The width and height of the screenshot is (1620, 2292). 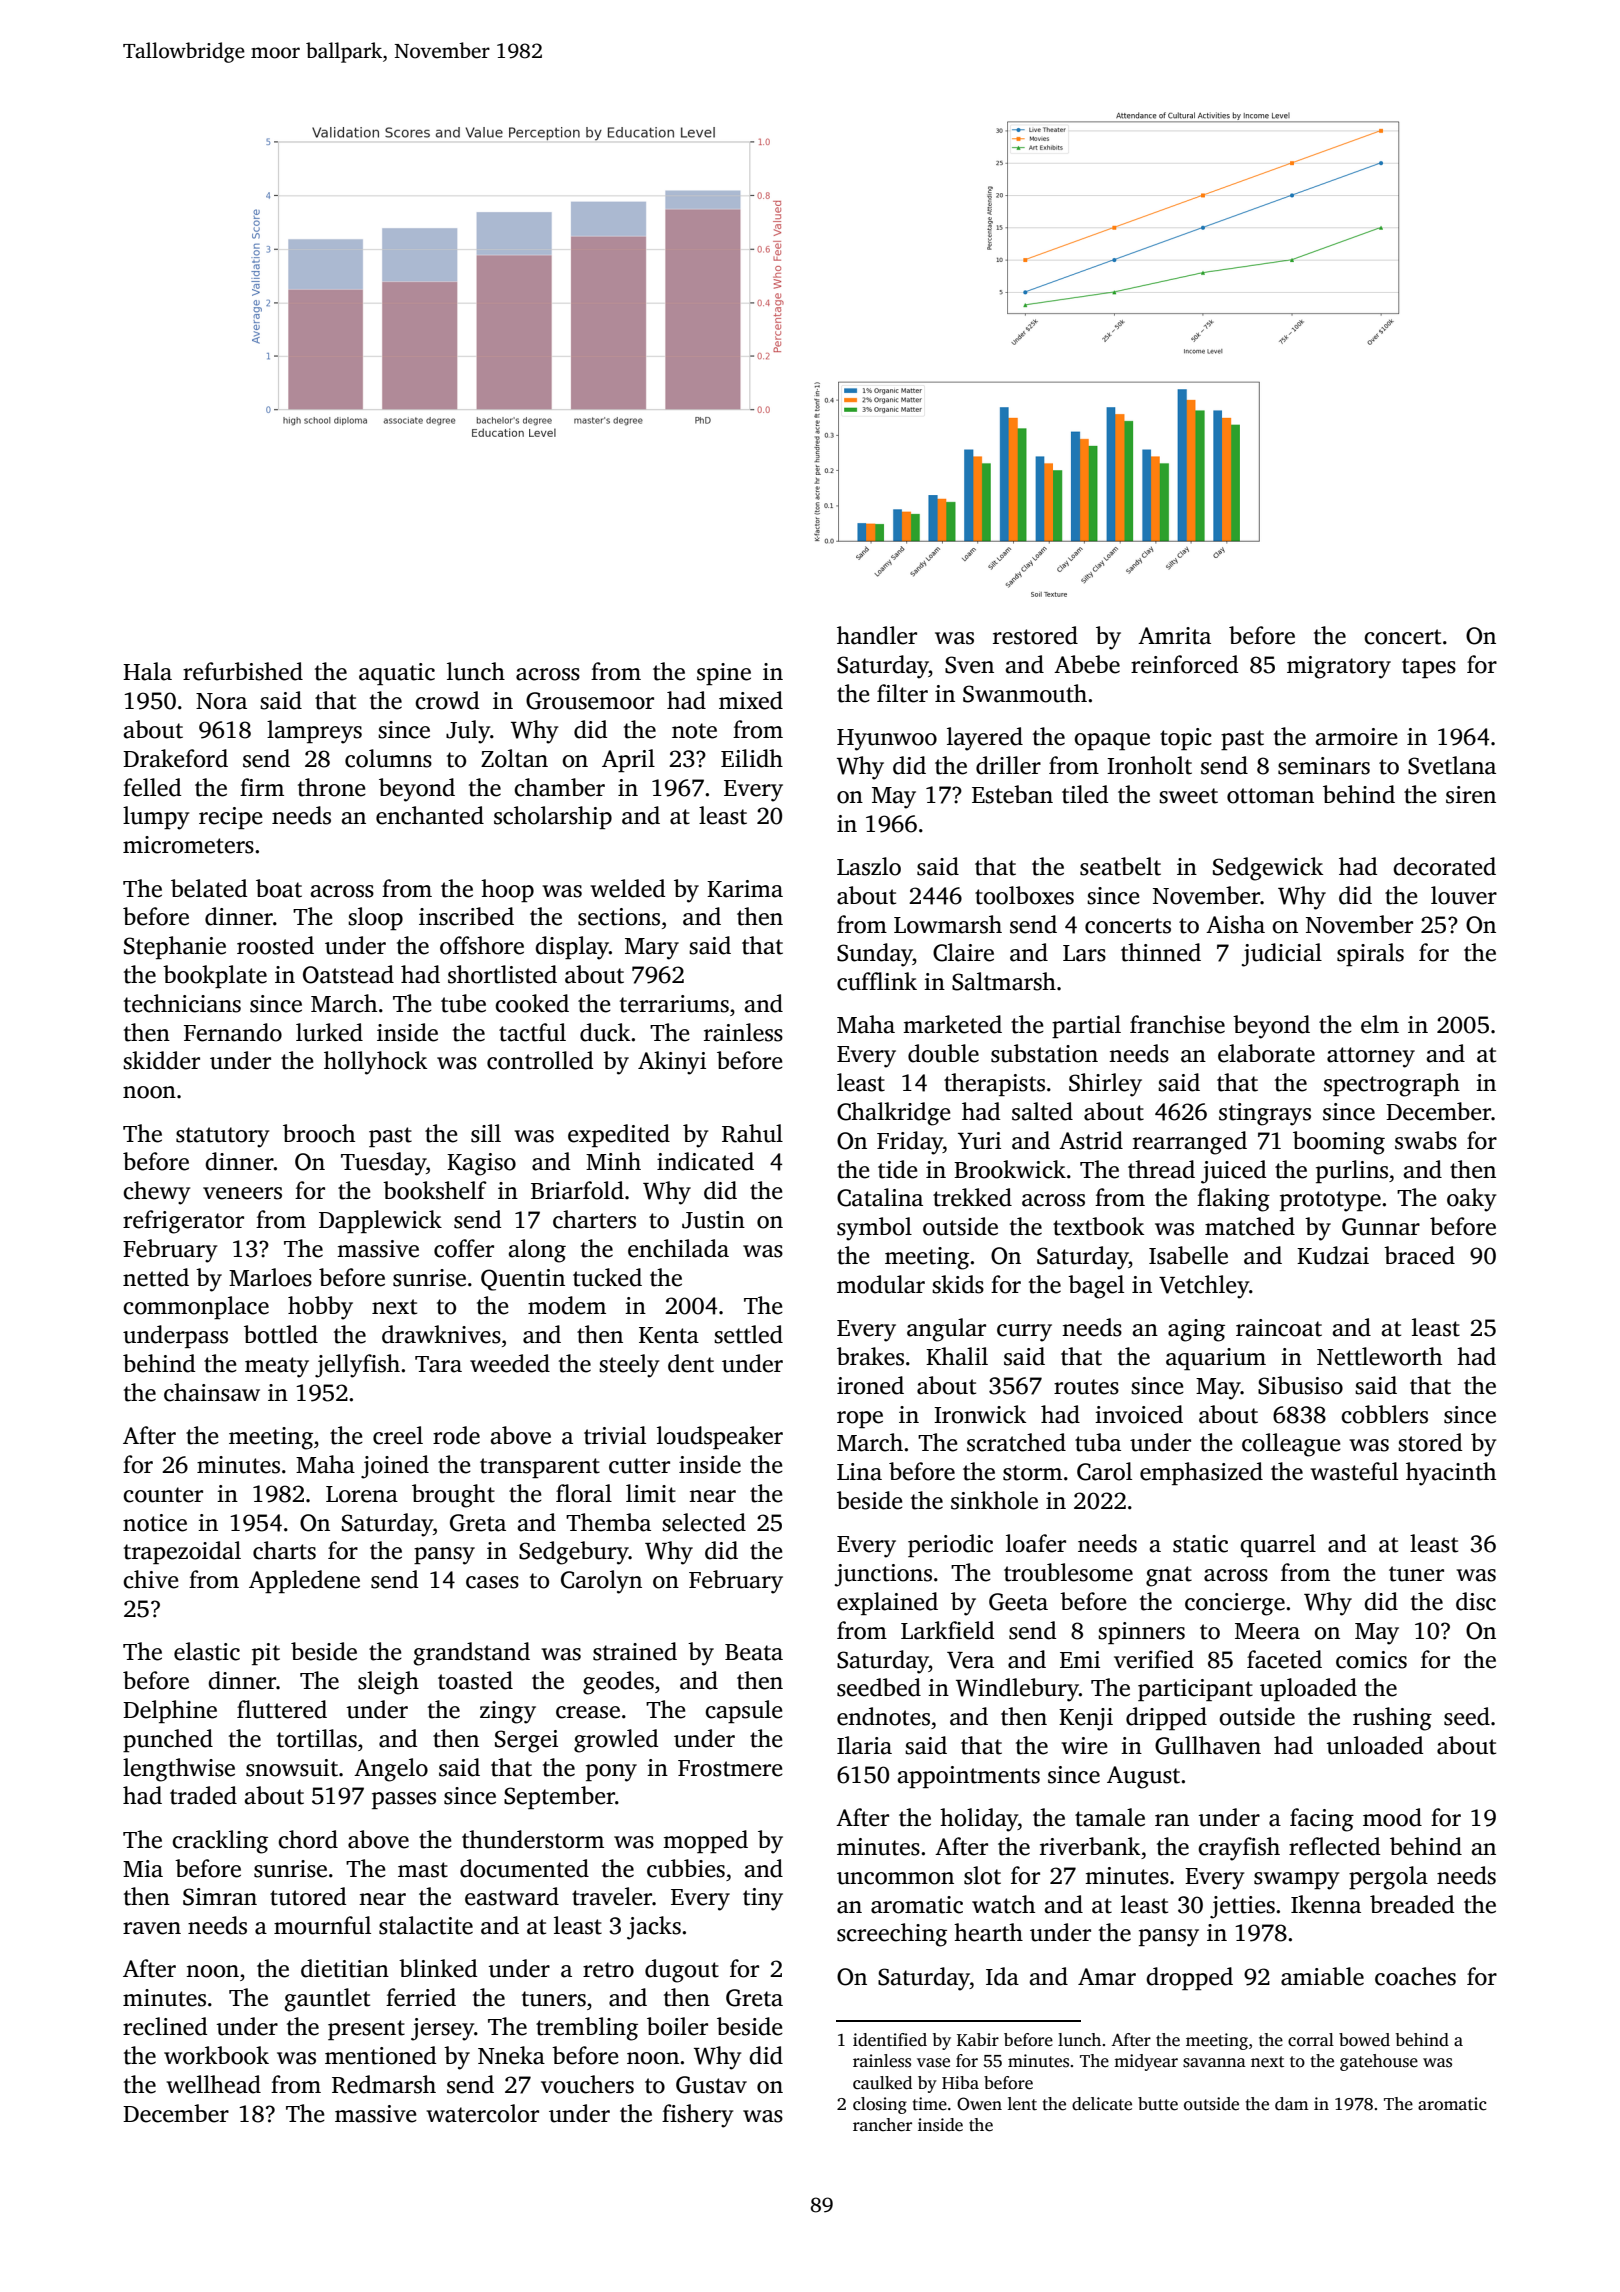 I want to click on raven, so click(x=152, y=1928).
